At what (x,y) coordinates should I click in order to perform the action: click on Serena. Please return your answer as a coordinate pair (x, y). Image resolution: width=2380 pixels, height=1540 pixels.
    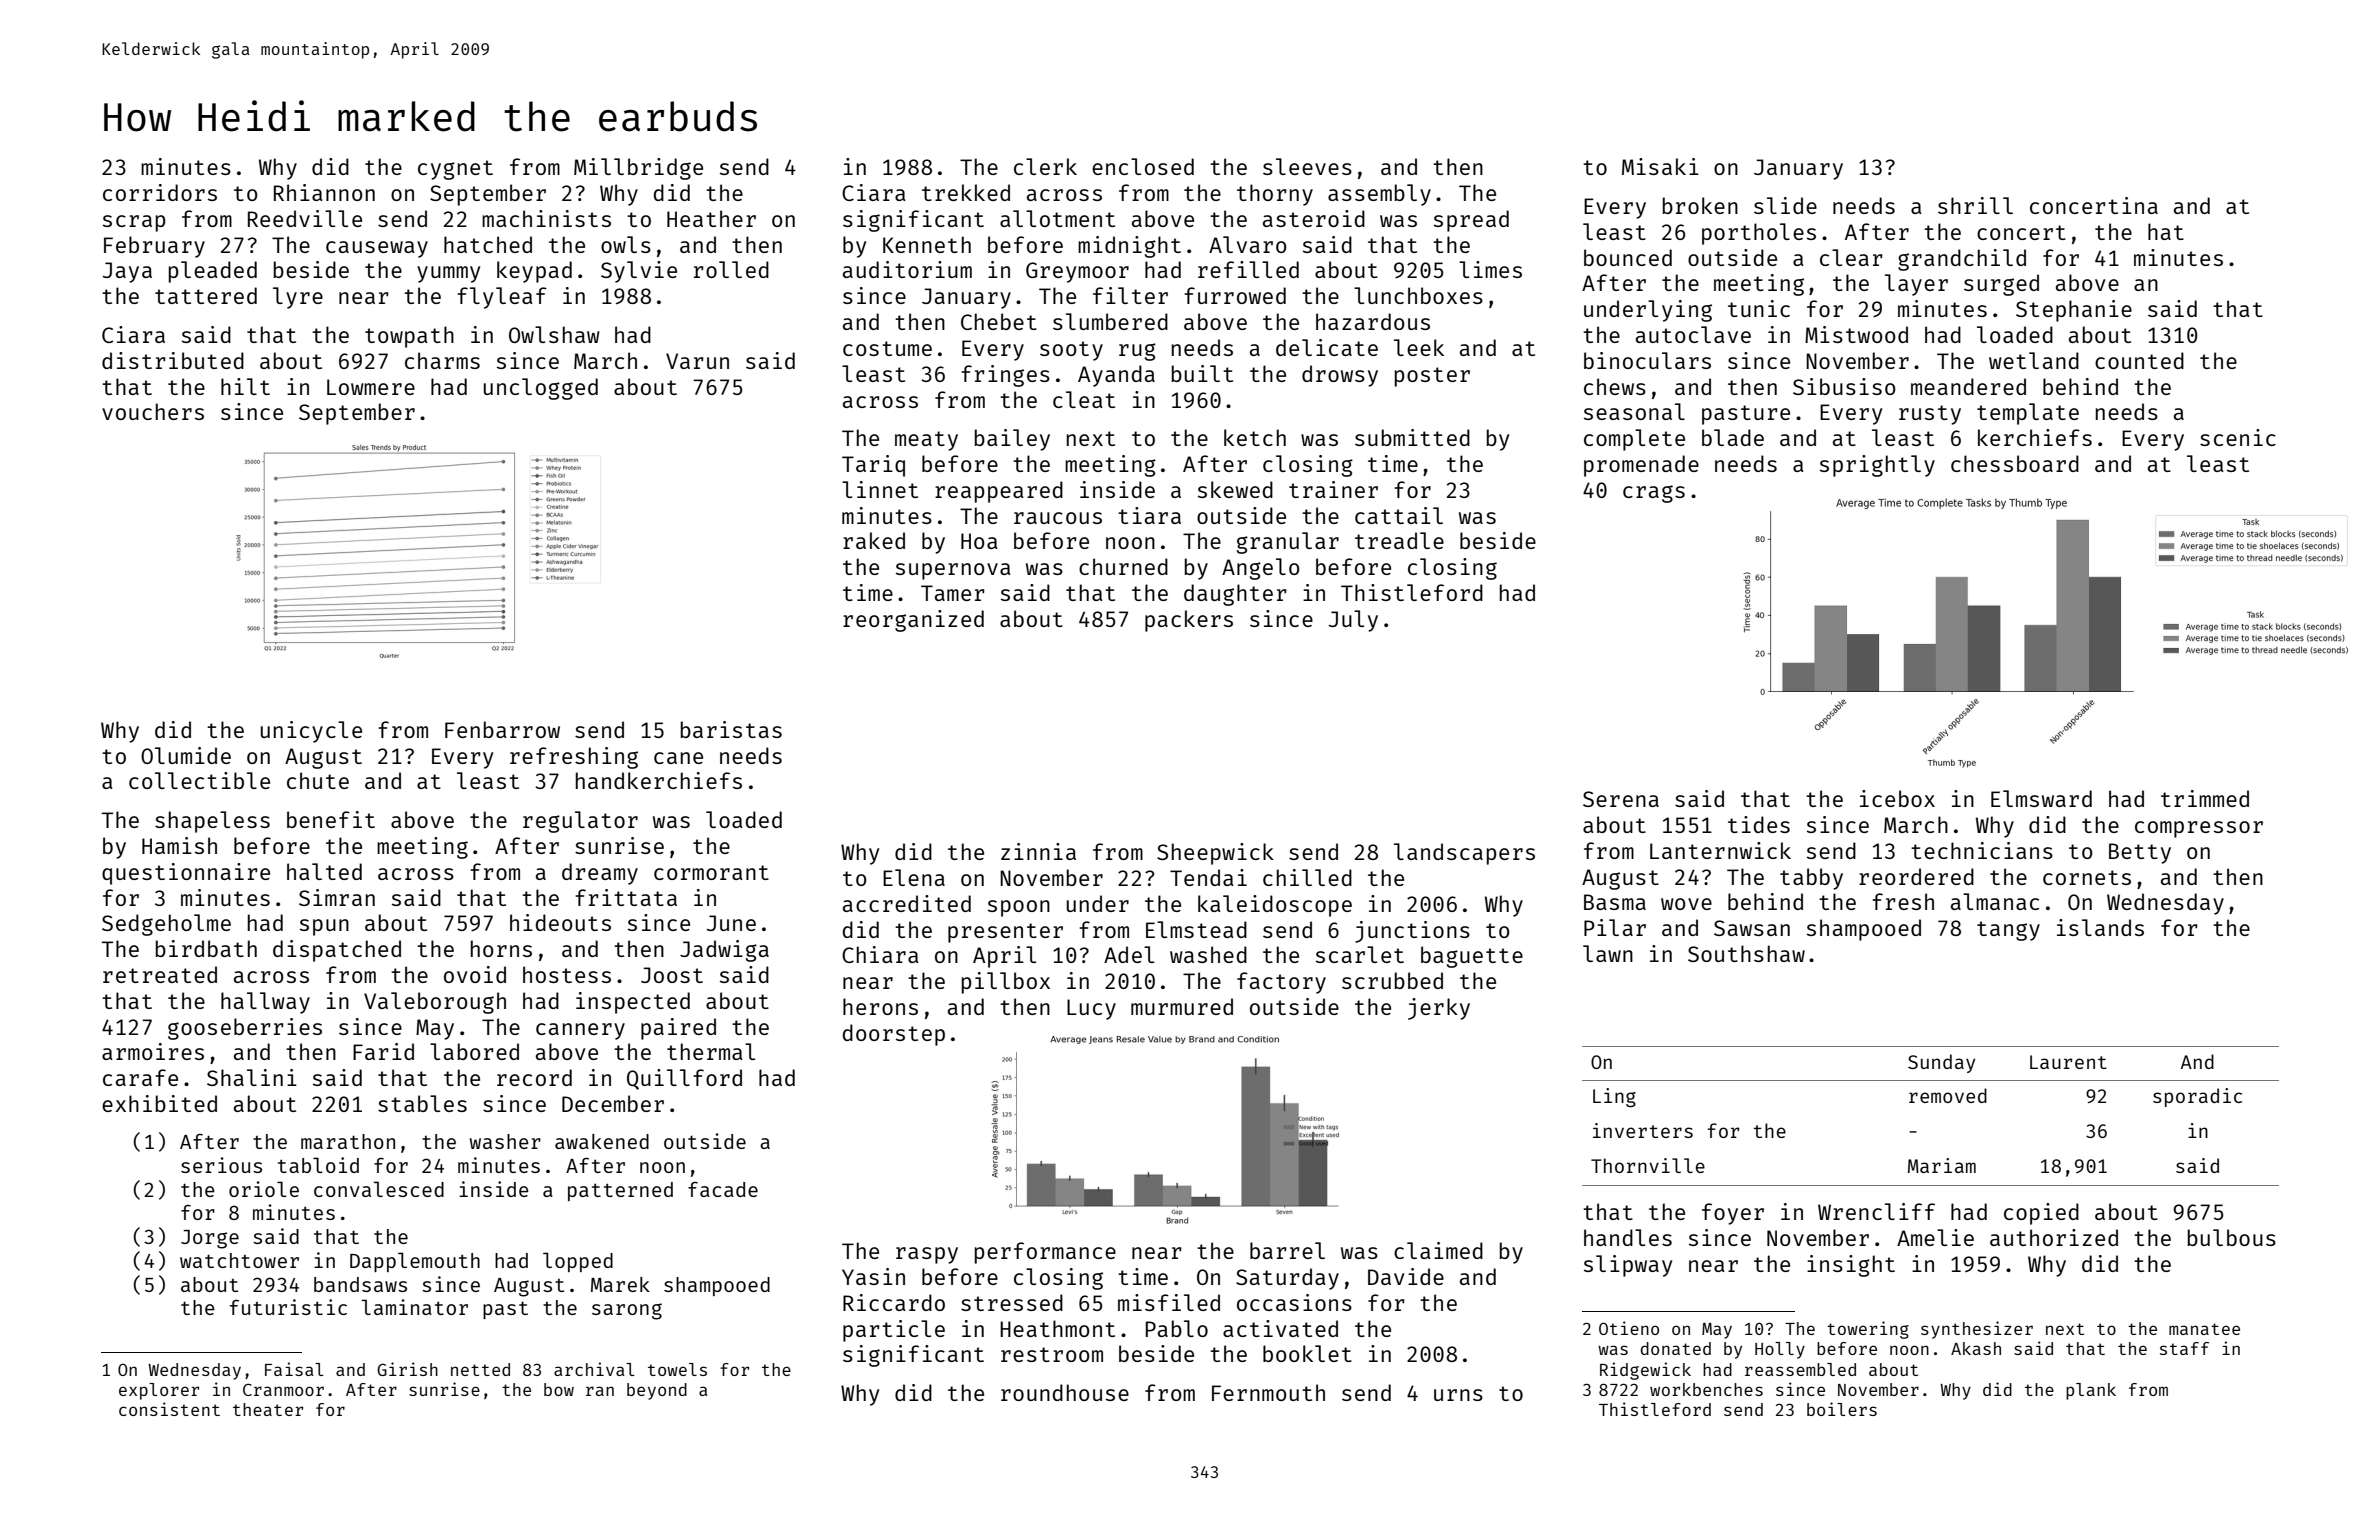
    Looking at the image, I should click on (1621, 799).
